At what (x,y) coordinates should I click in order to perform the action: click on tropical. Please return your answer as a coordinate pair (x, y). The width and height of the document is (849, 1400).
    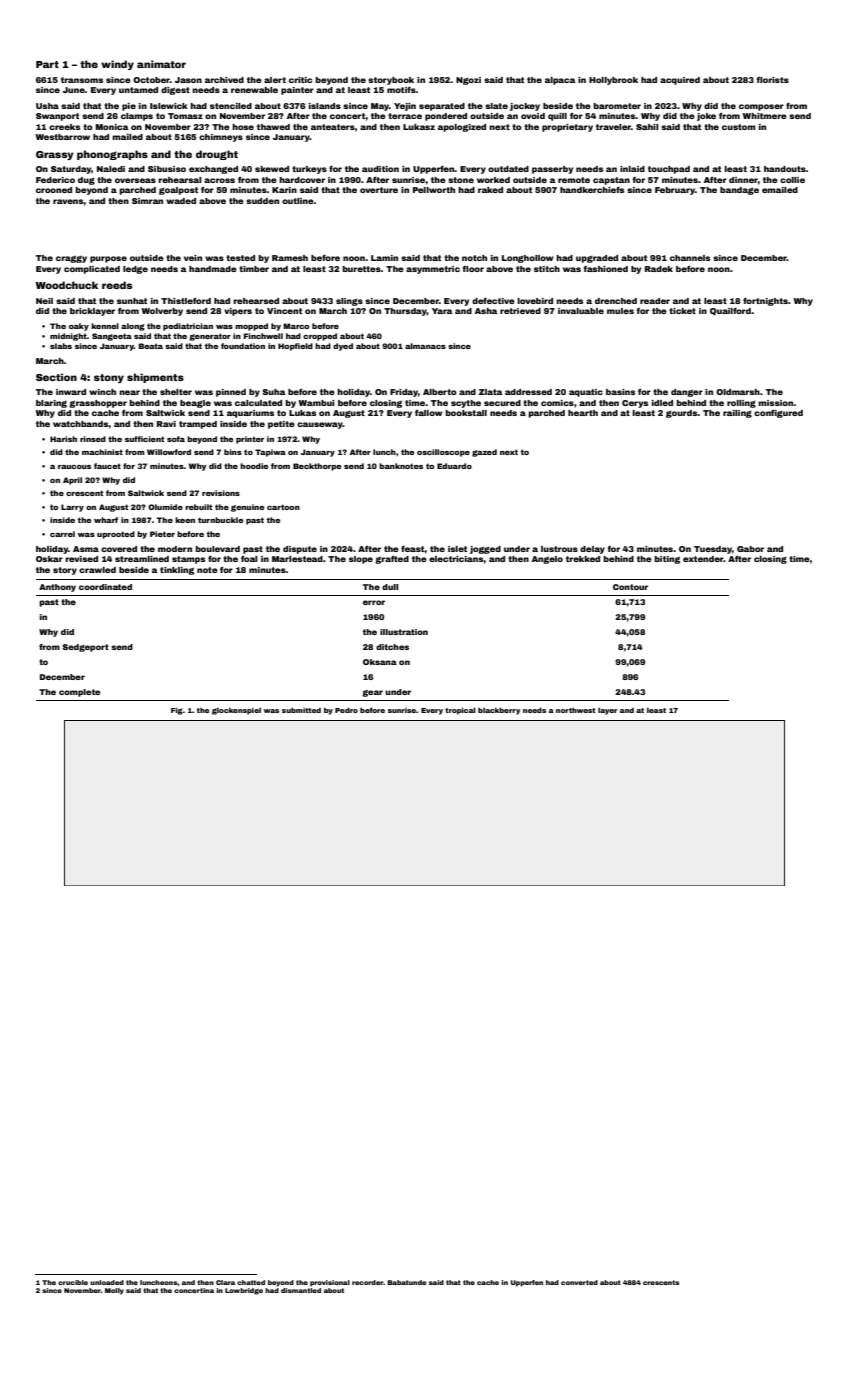
    Looking at the image, I should click on (460, 711).
